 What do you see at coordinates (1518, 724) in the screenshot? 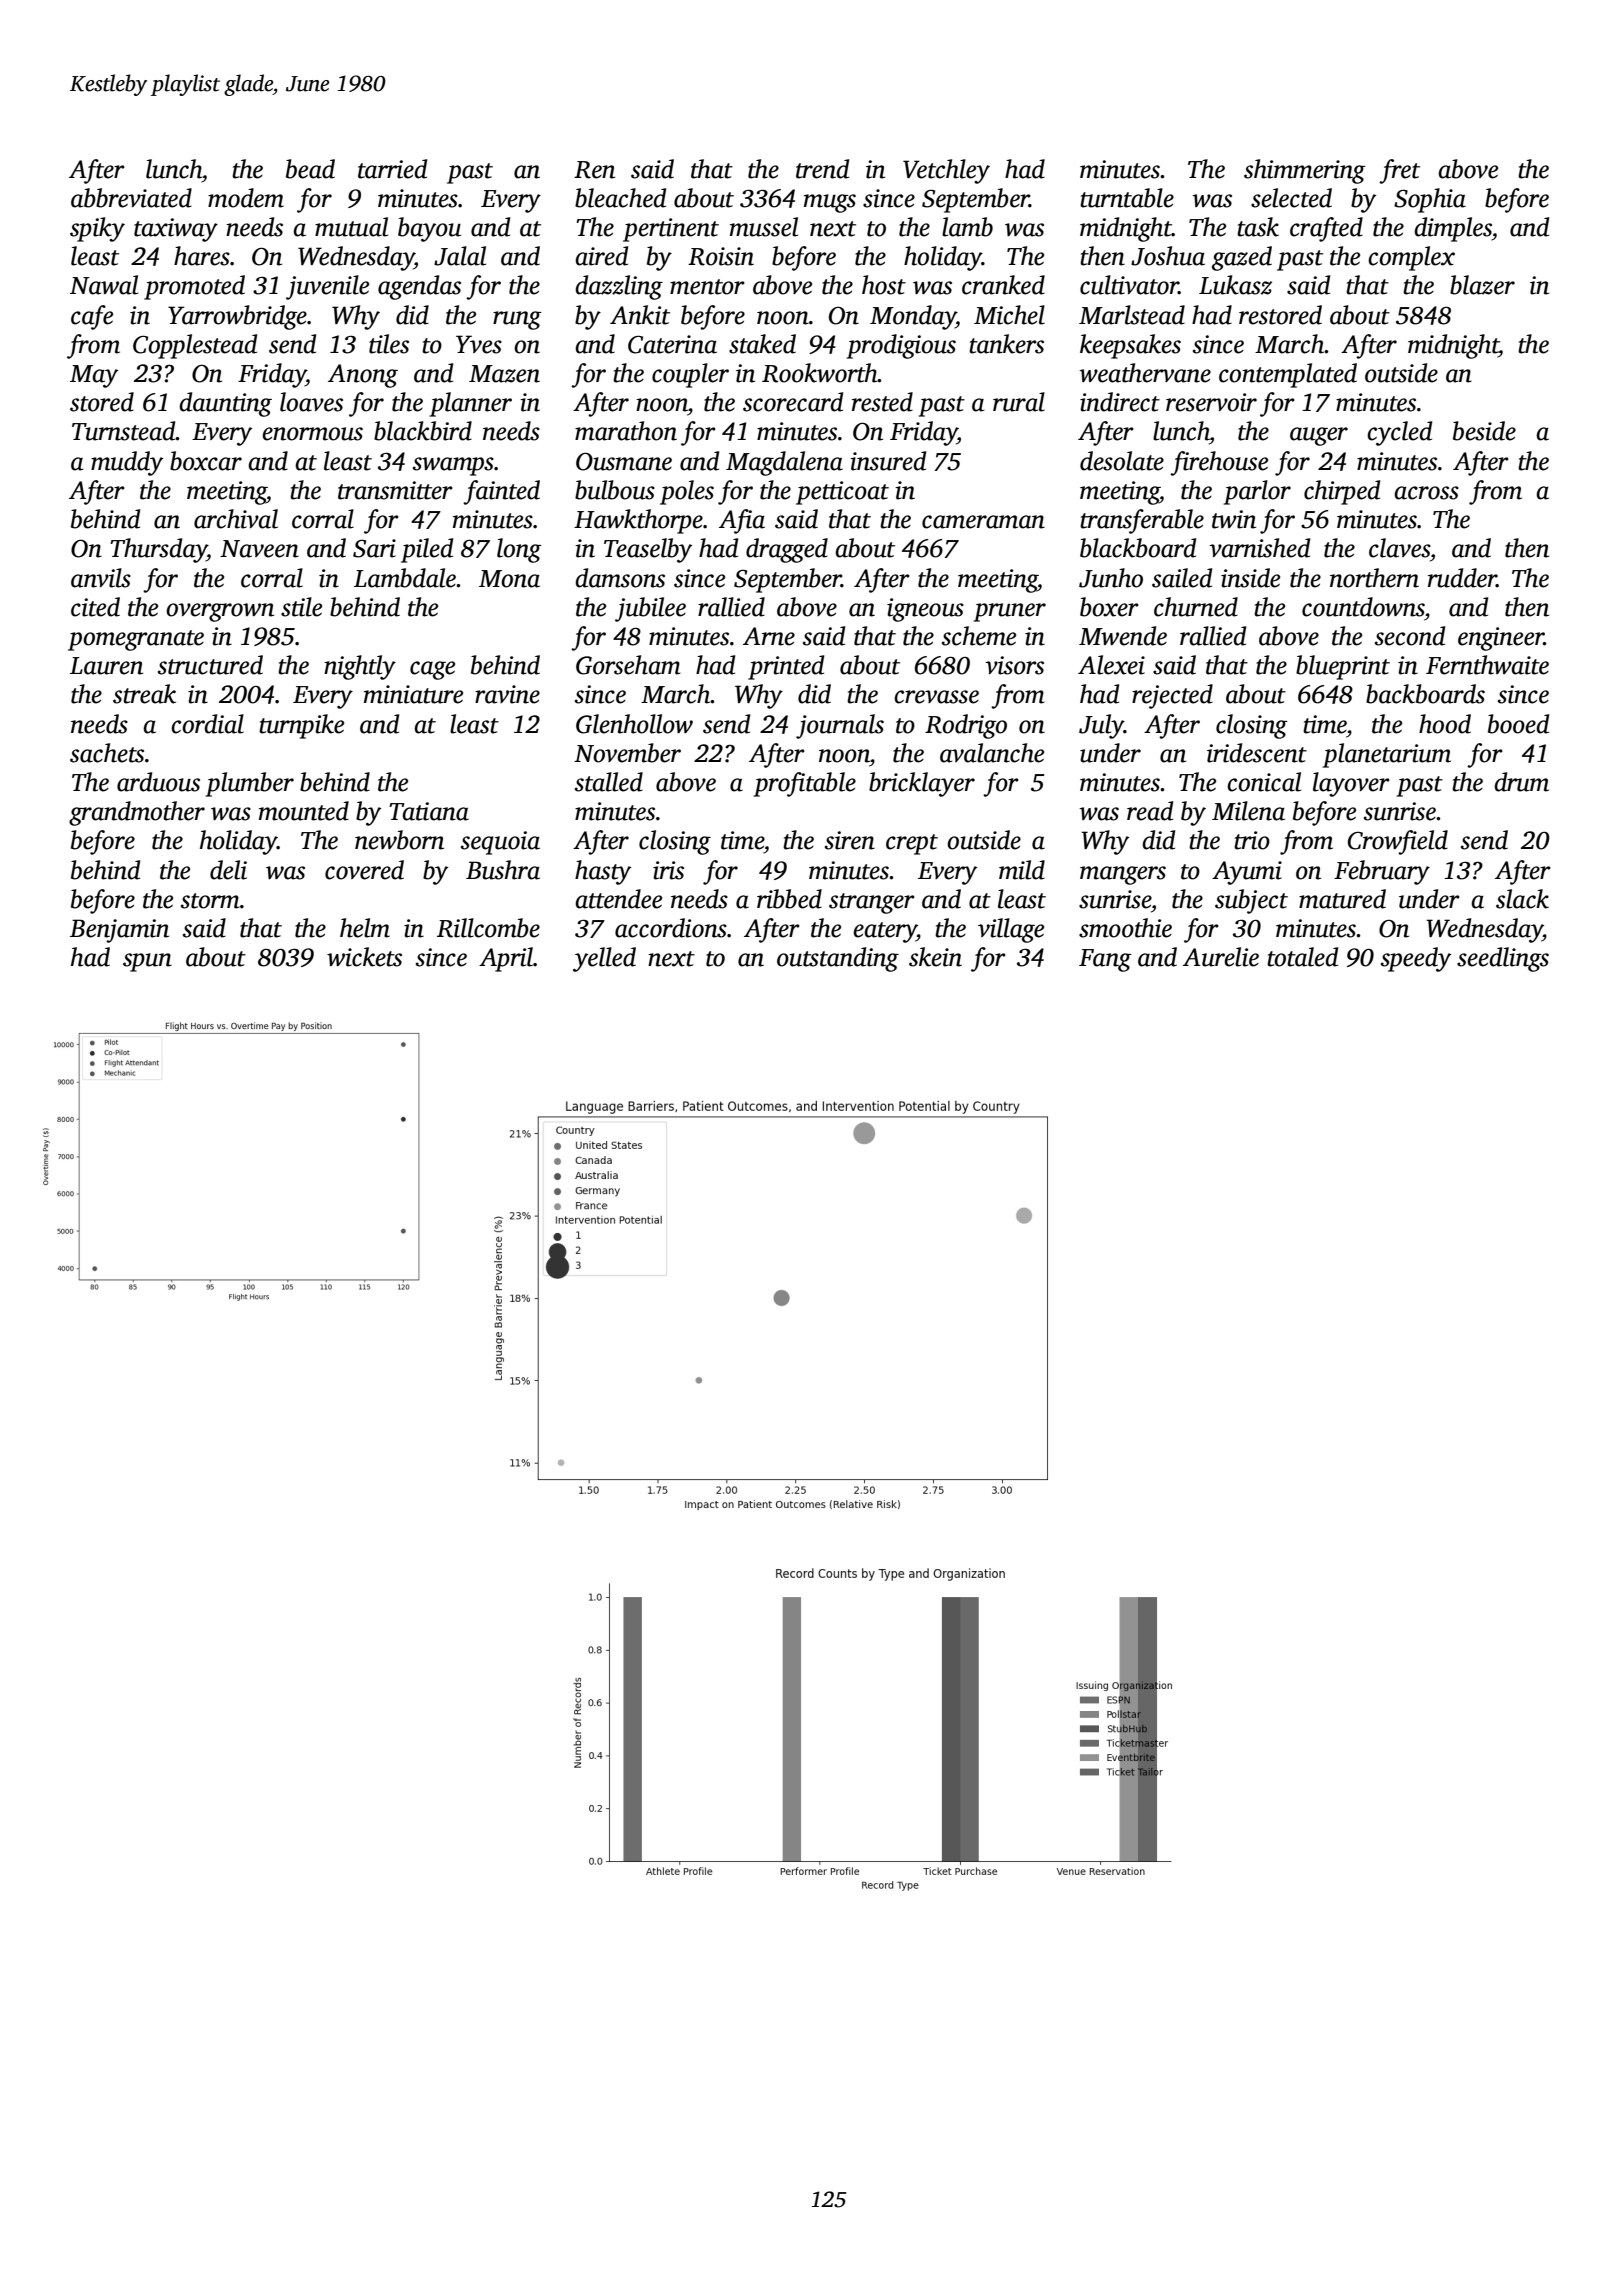
I see `booed` at bounding box center [1518, 724].
